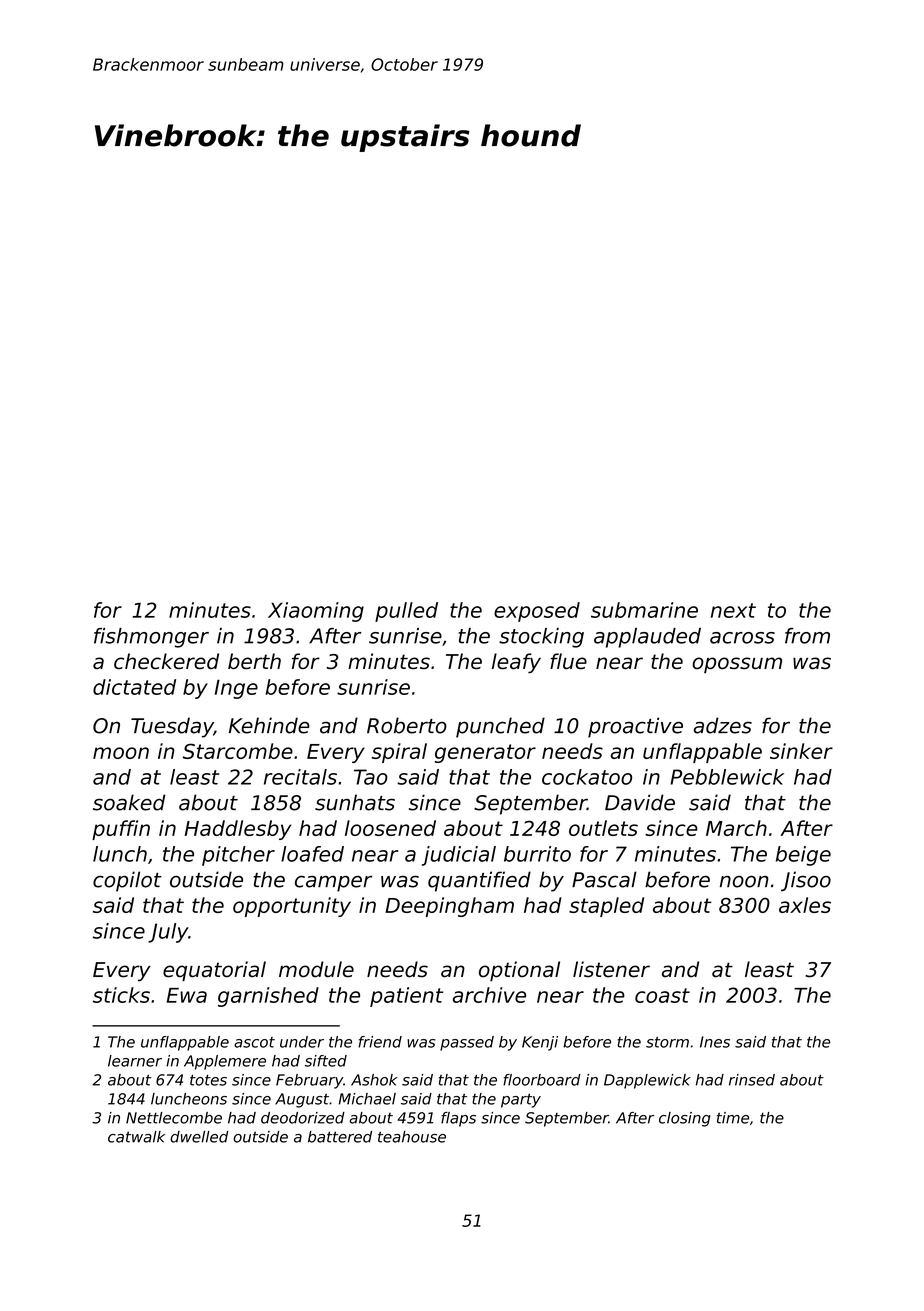 This screenshot has height=1311, width=924. I want to click on pitcher, so click(238, 856).
